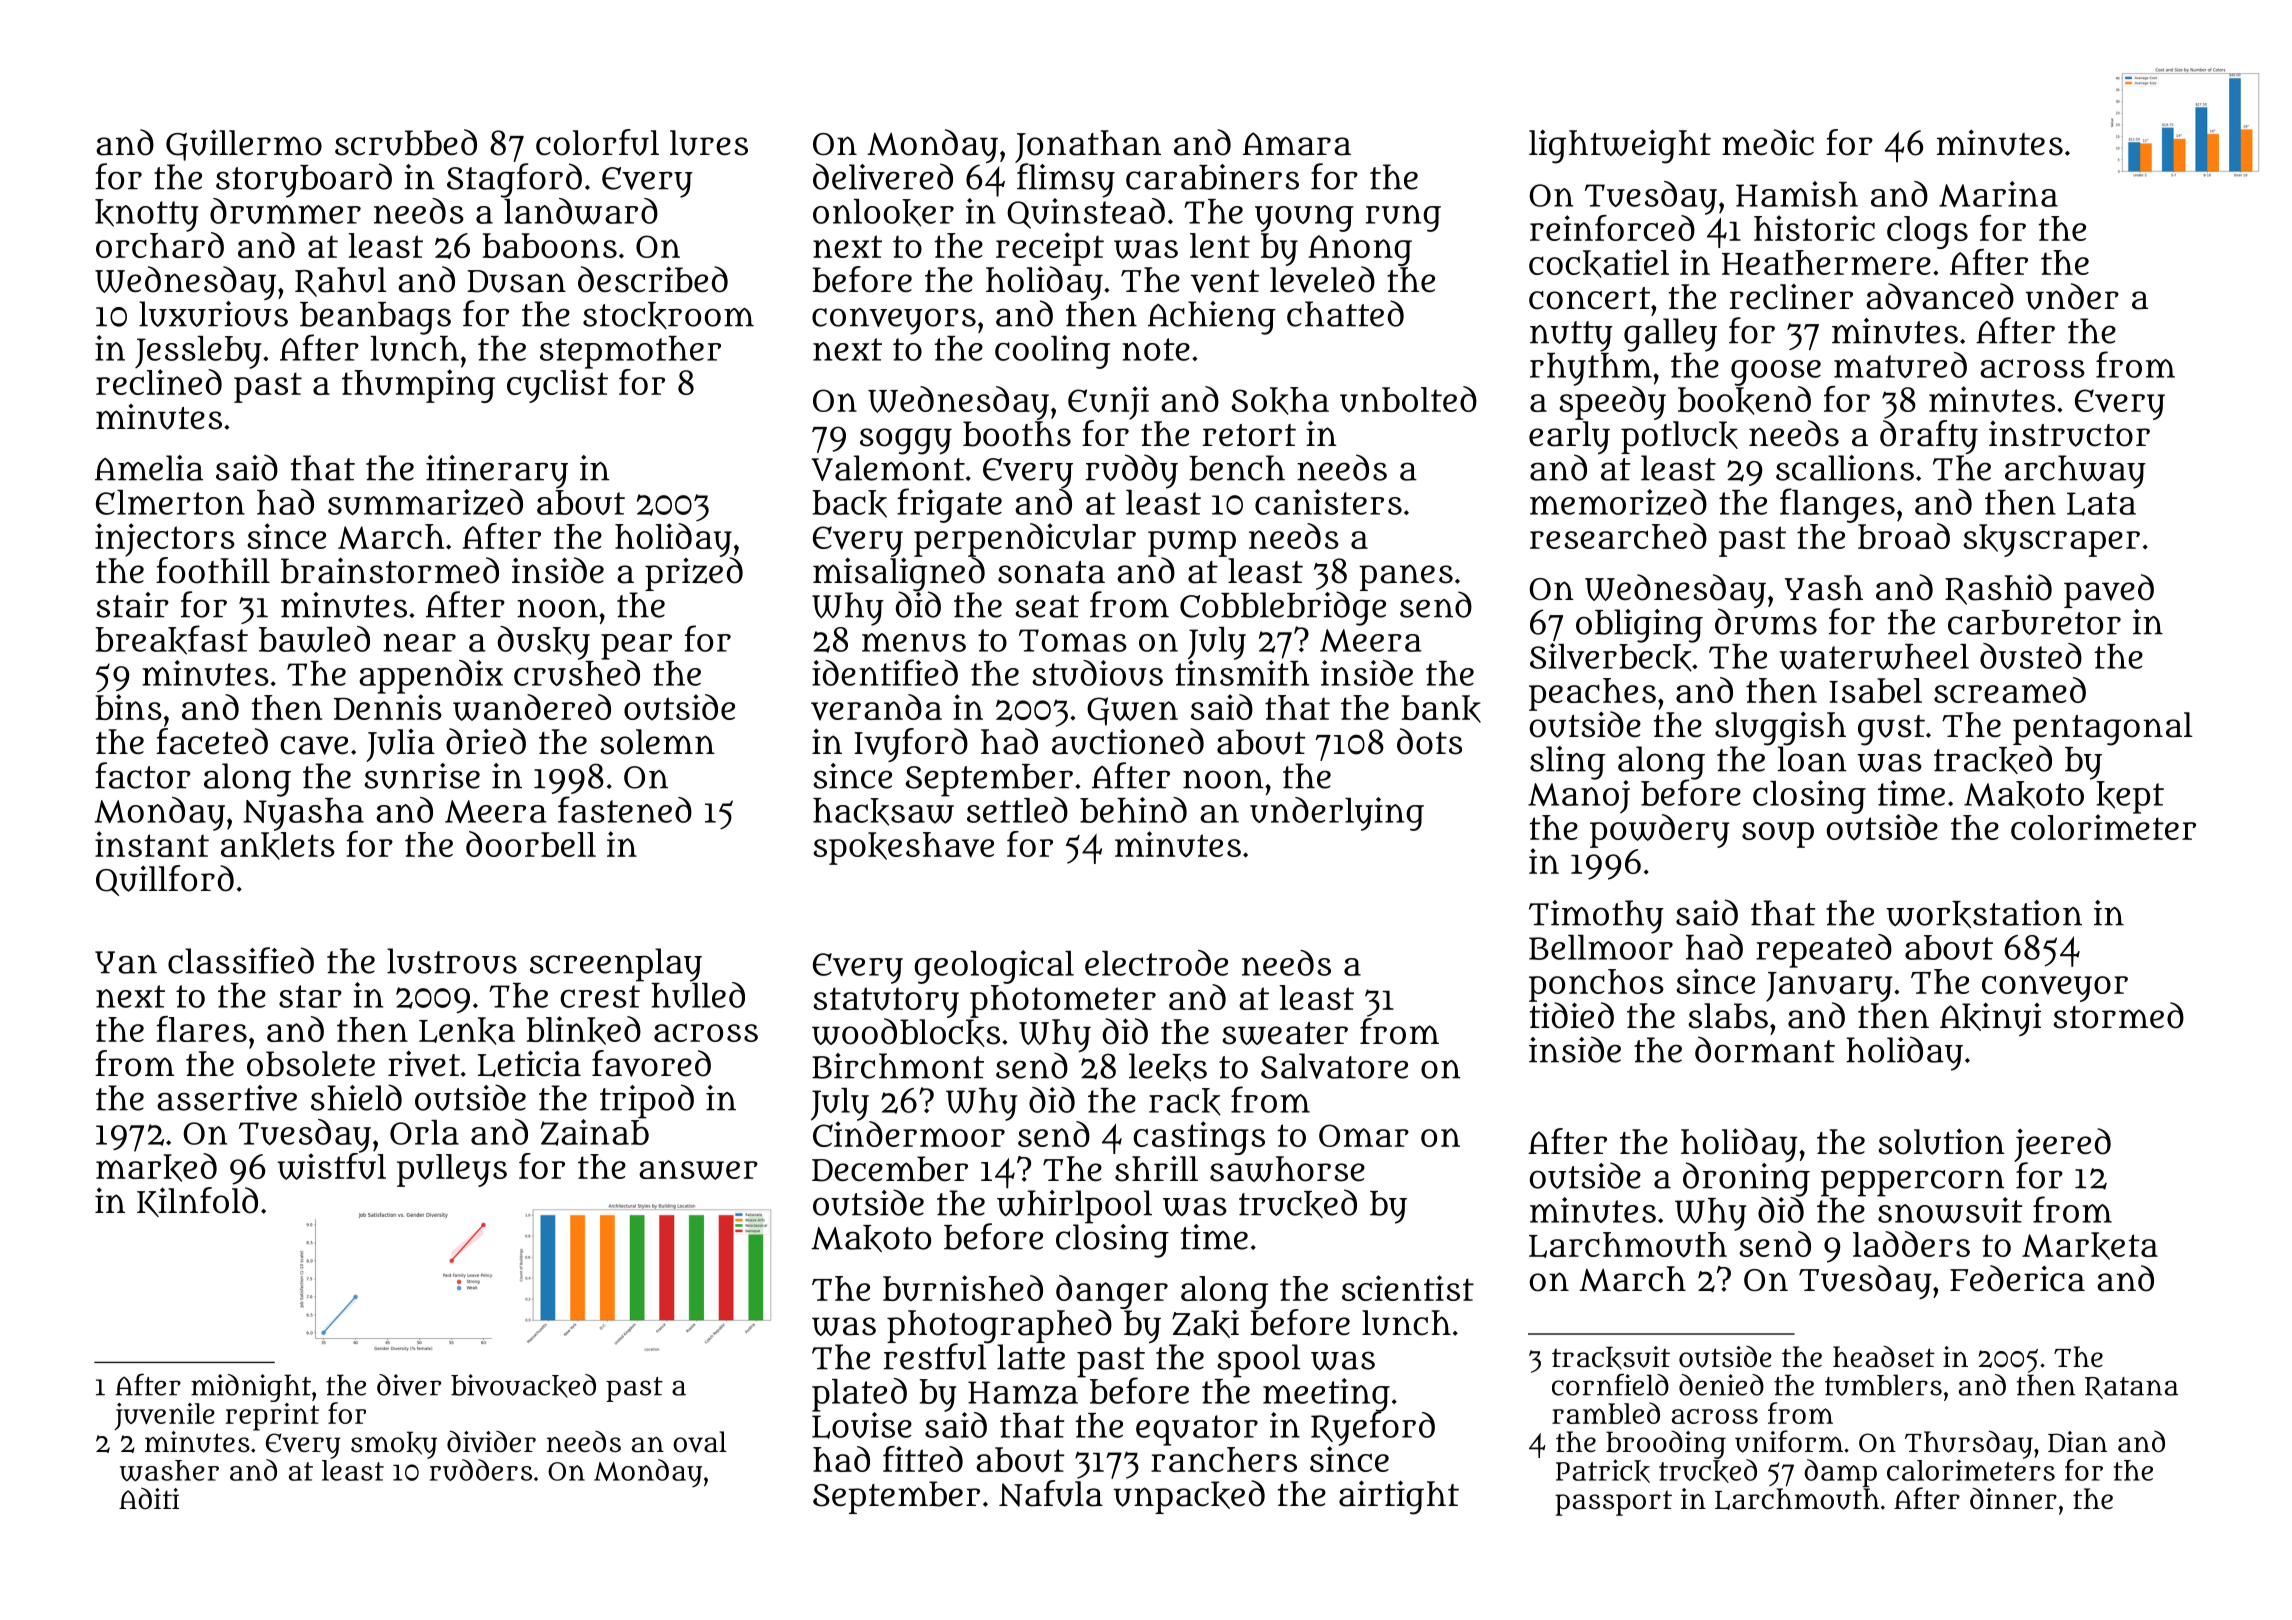  I want to click on medic, so click(1768, 142).
